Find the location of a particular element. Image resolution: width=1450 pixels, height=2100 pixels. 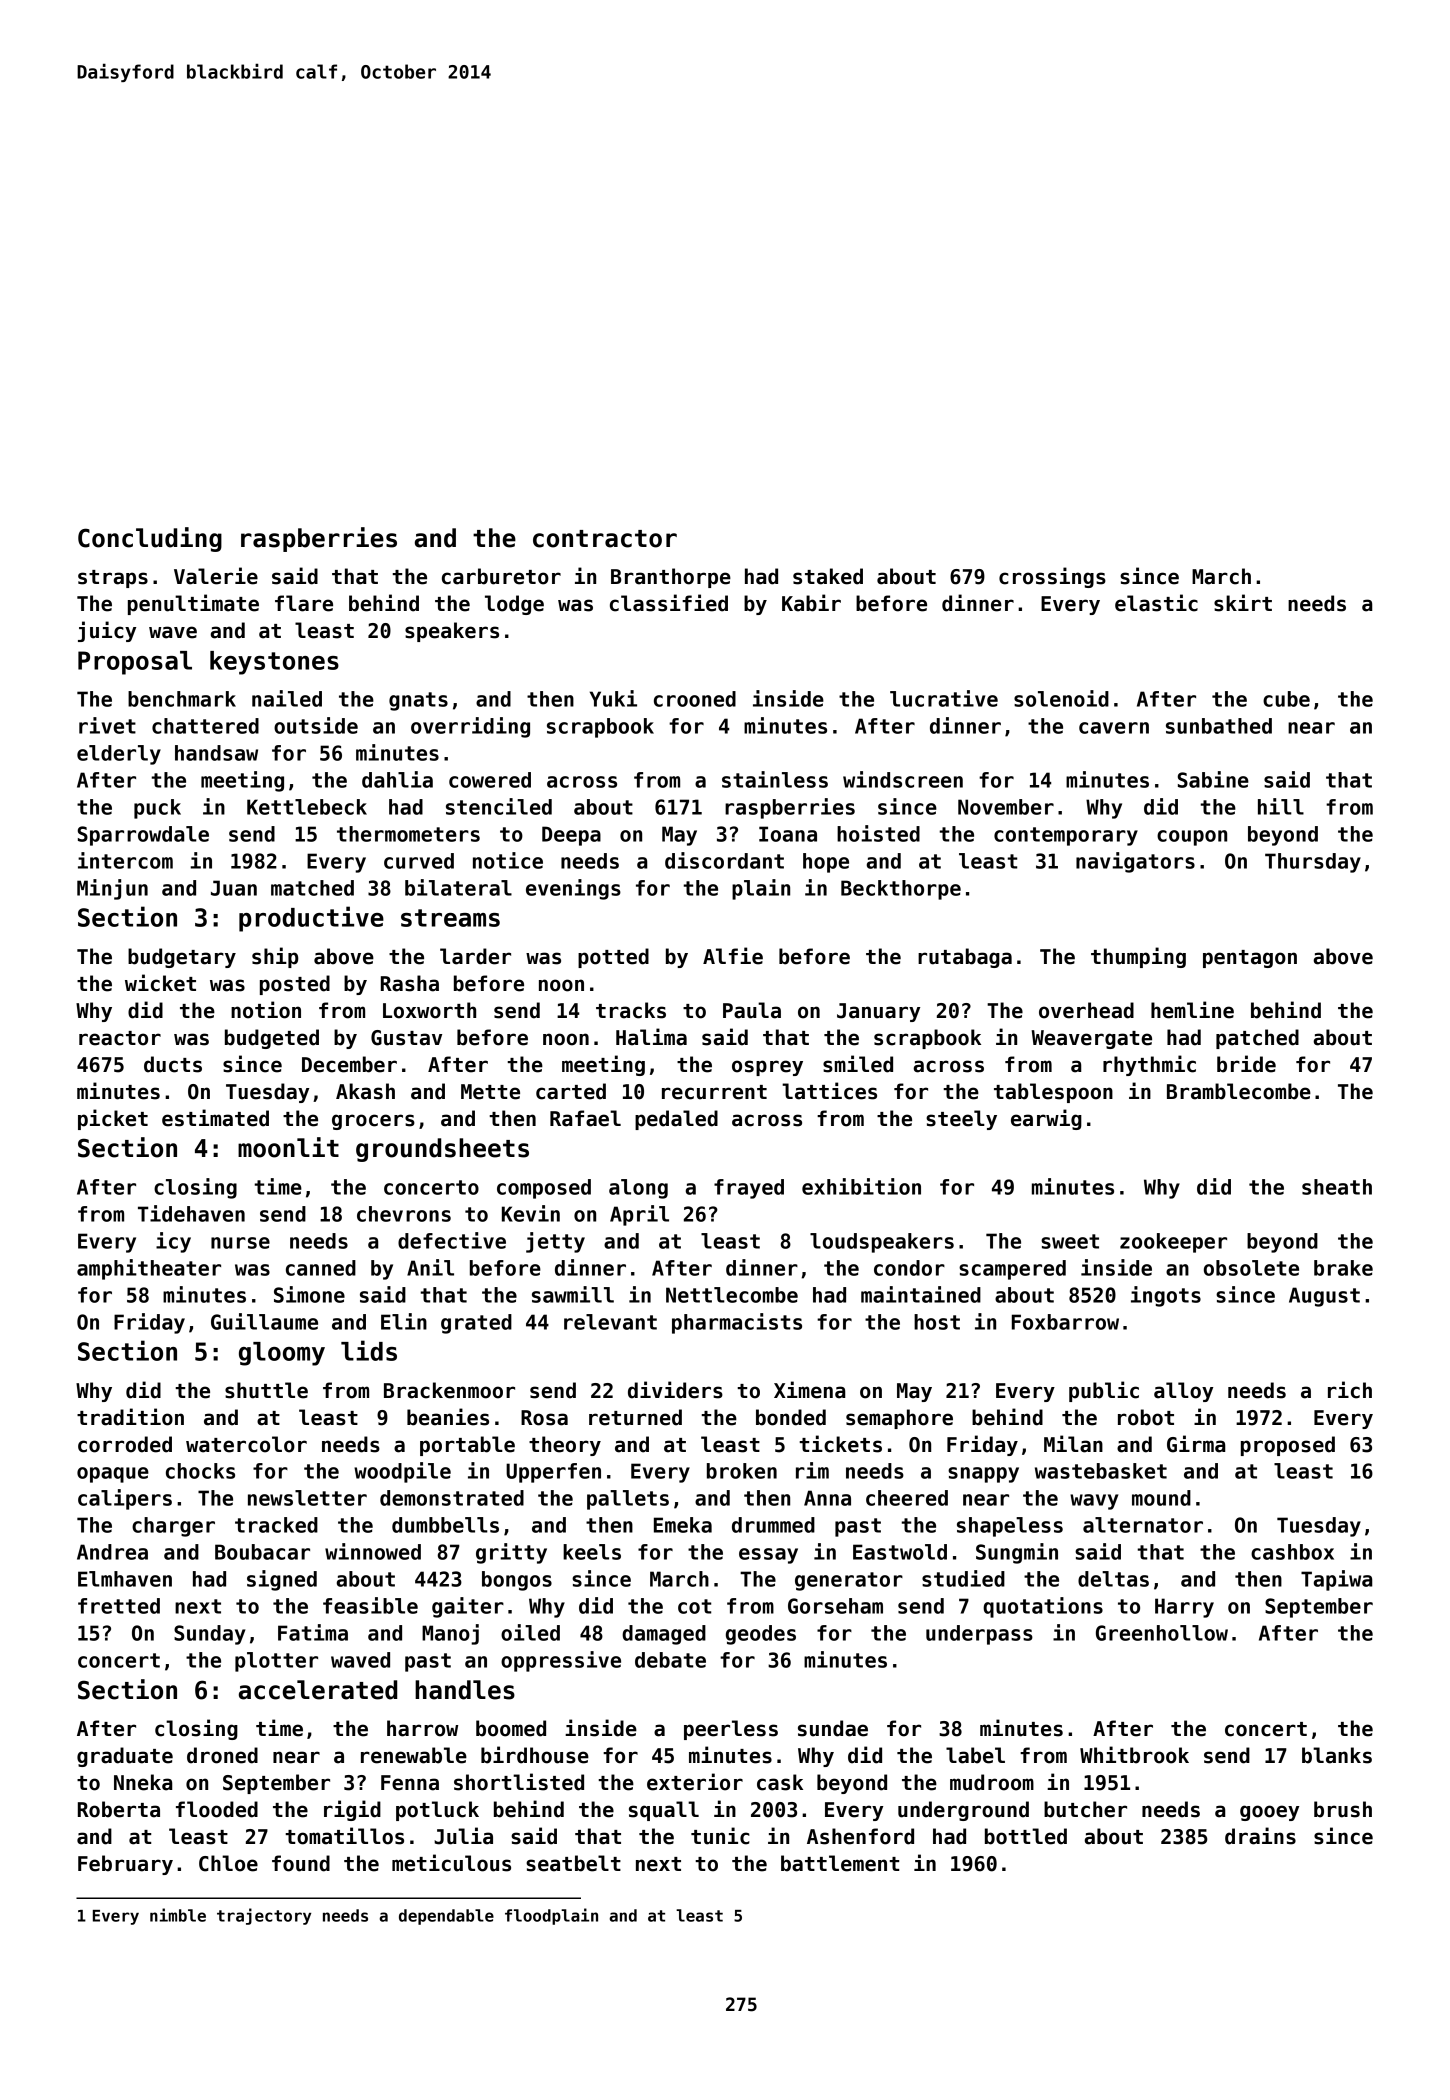

cavern is located at coordinates (1114, 728).
